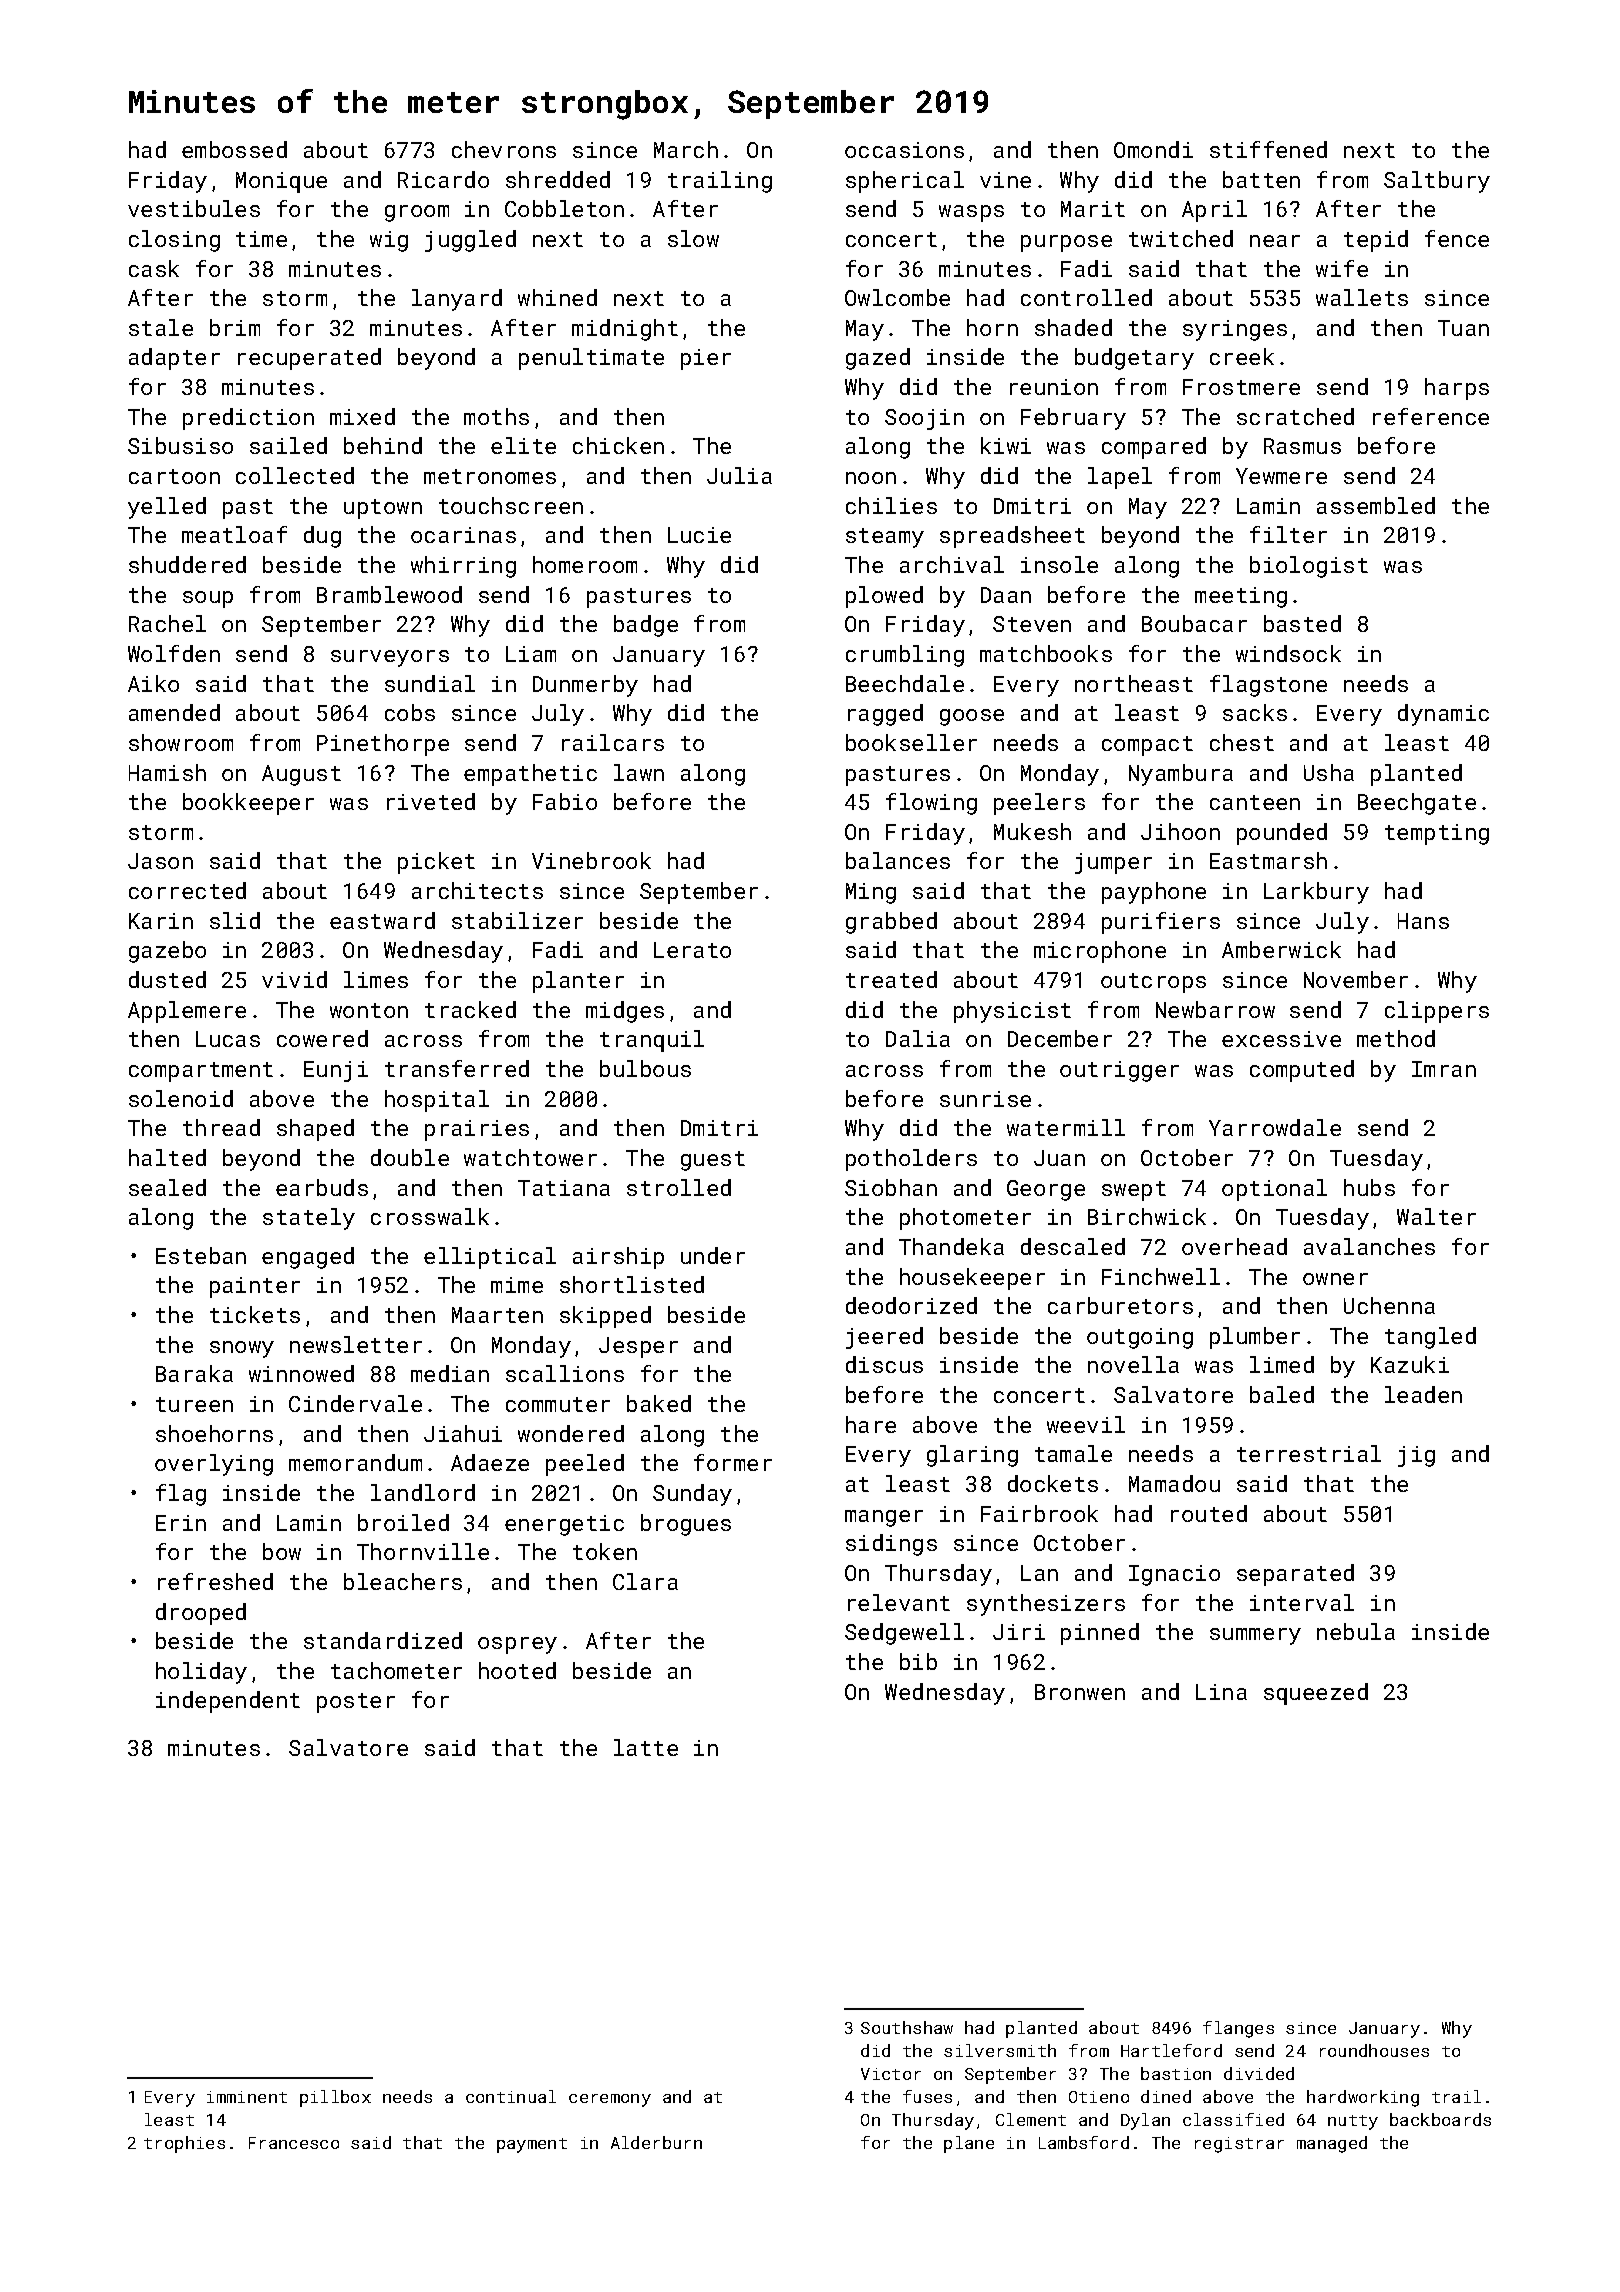 This page has width=1620, height=2292. I want to click on Dalia, so click(918, 1038).
